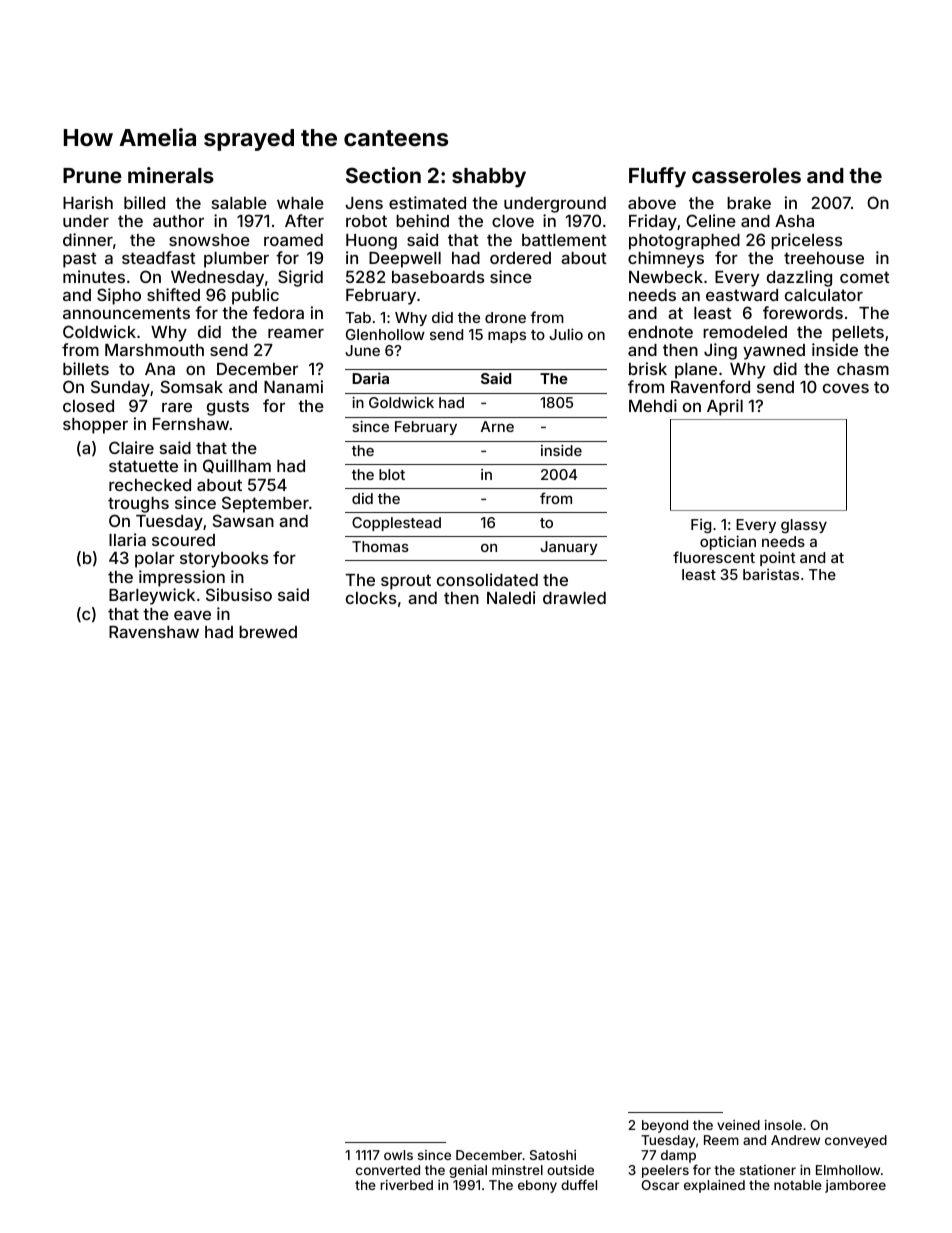 The image size is (952, 1233). I want to click on shopper, so click(95, 426).
